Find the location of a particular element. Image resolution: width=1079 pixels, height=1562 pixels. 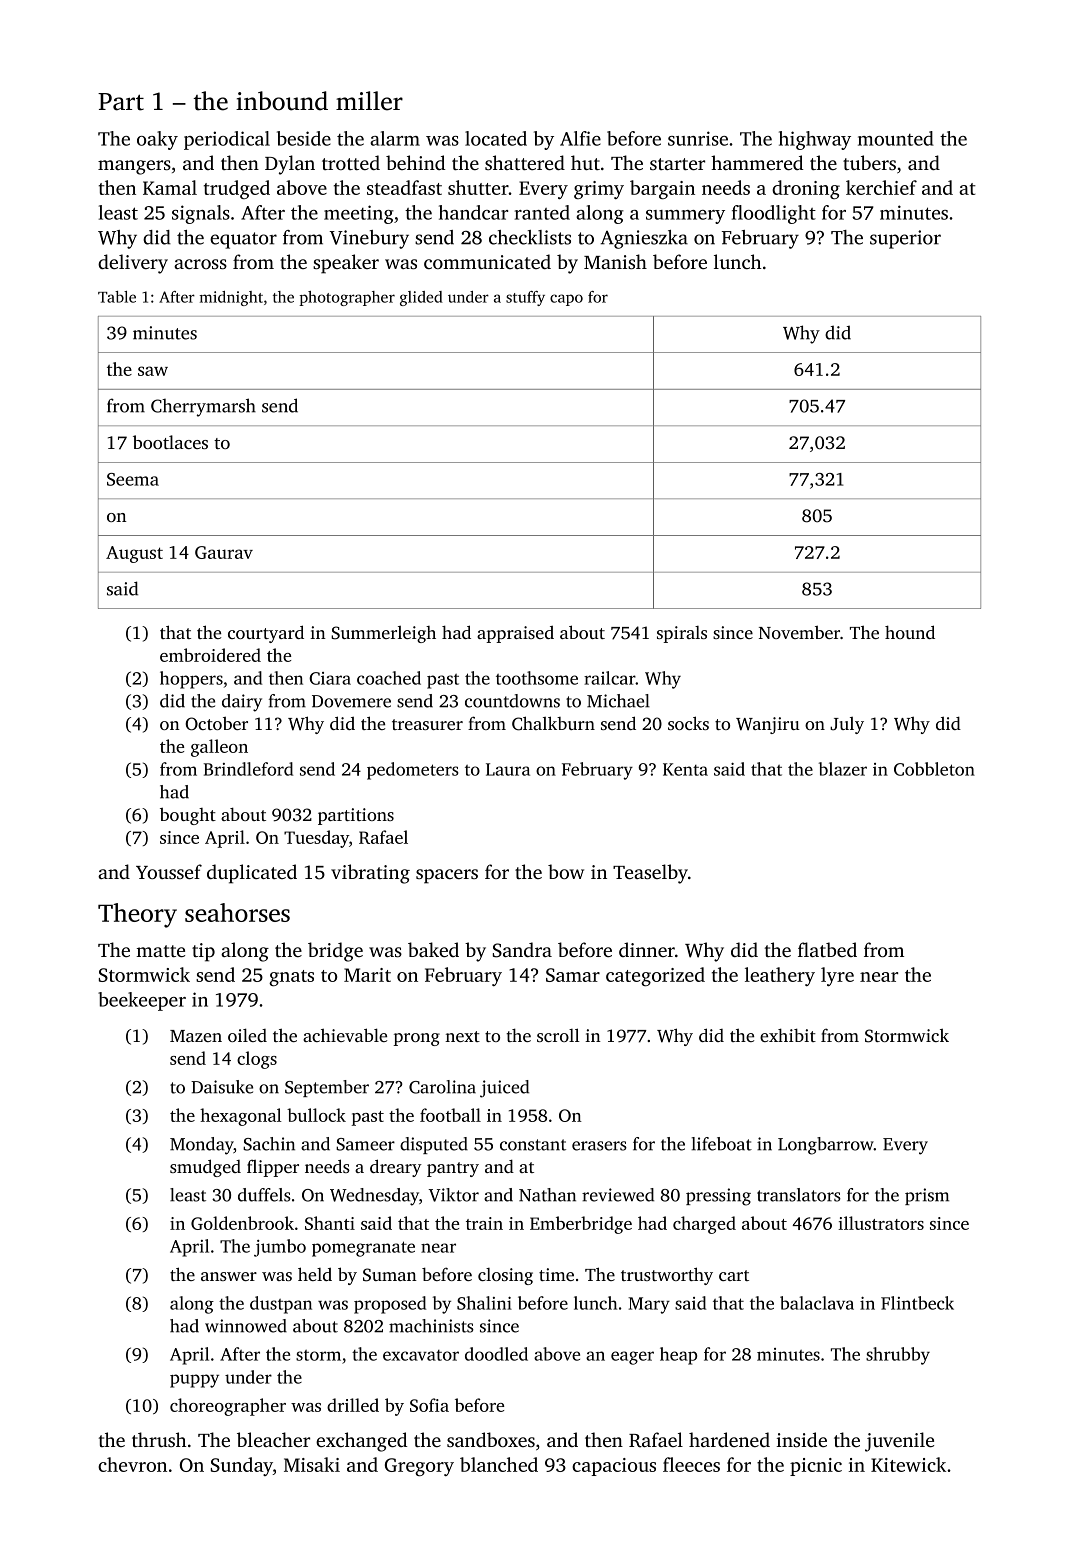

capo is located at coordinates (566, 300).
